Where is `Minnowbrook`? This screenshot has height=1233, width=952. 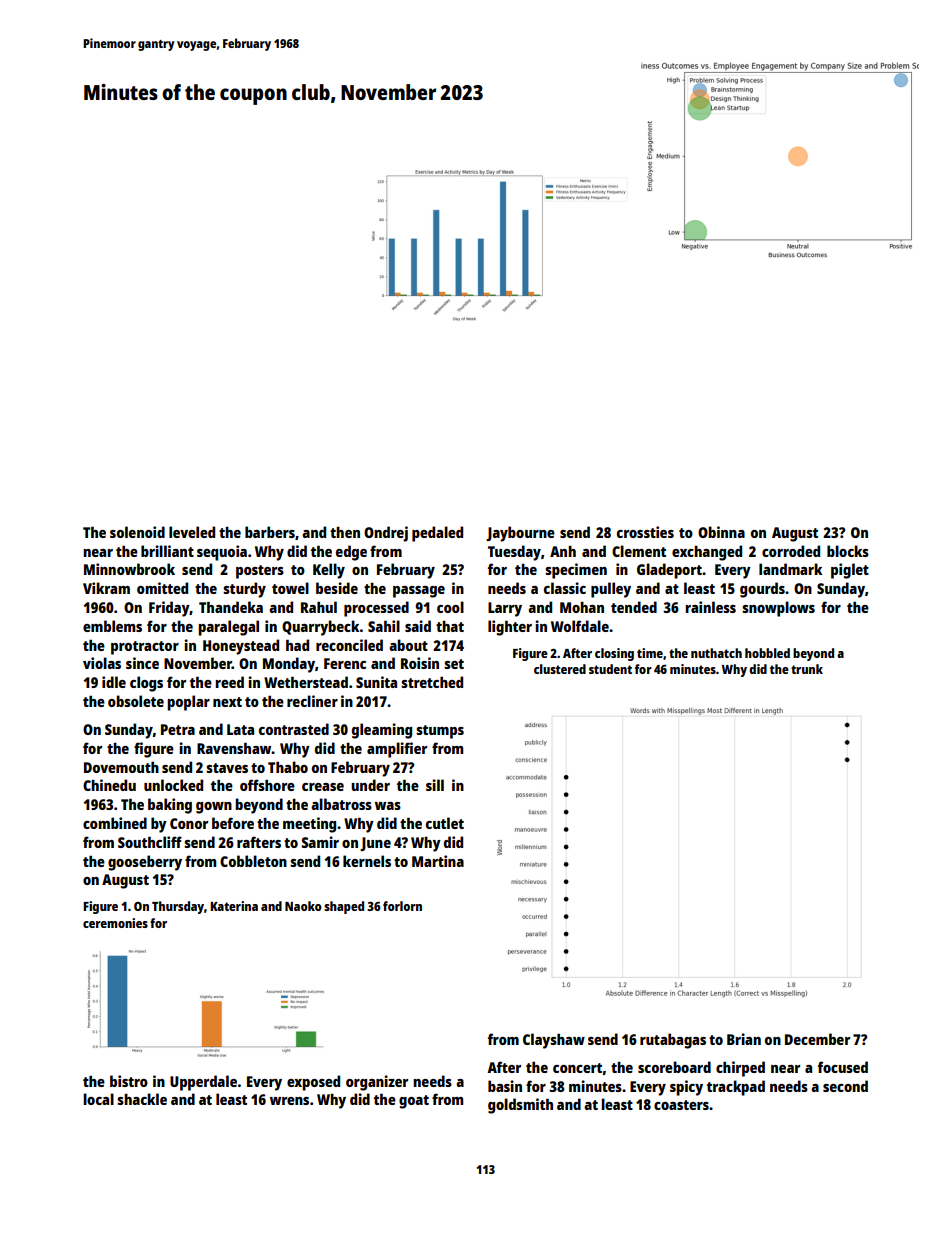
Minnowbrook is located at coordinates (129, 569).
